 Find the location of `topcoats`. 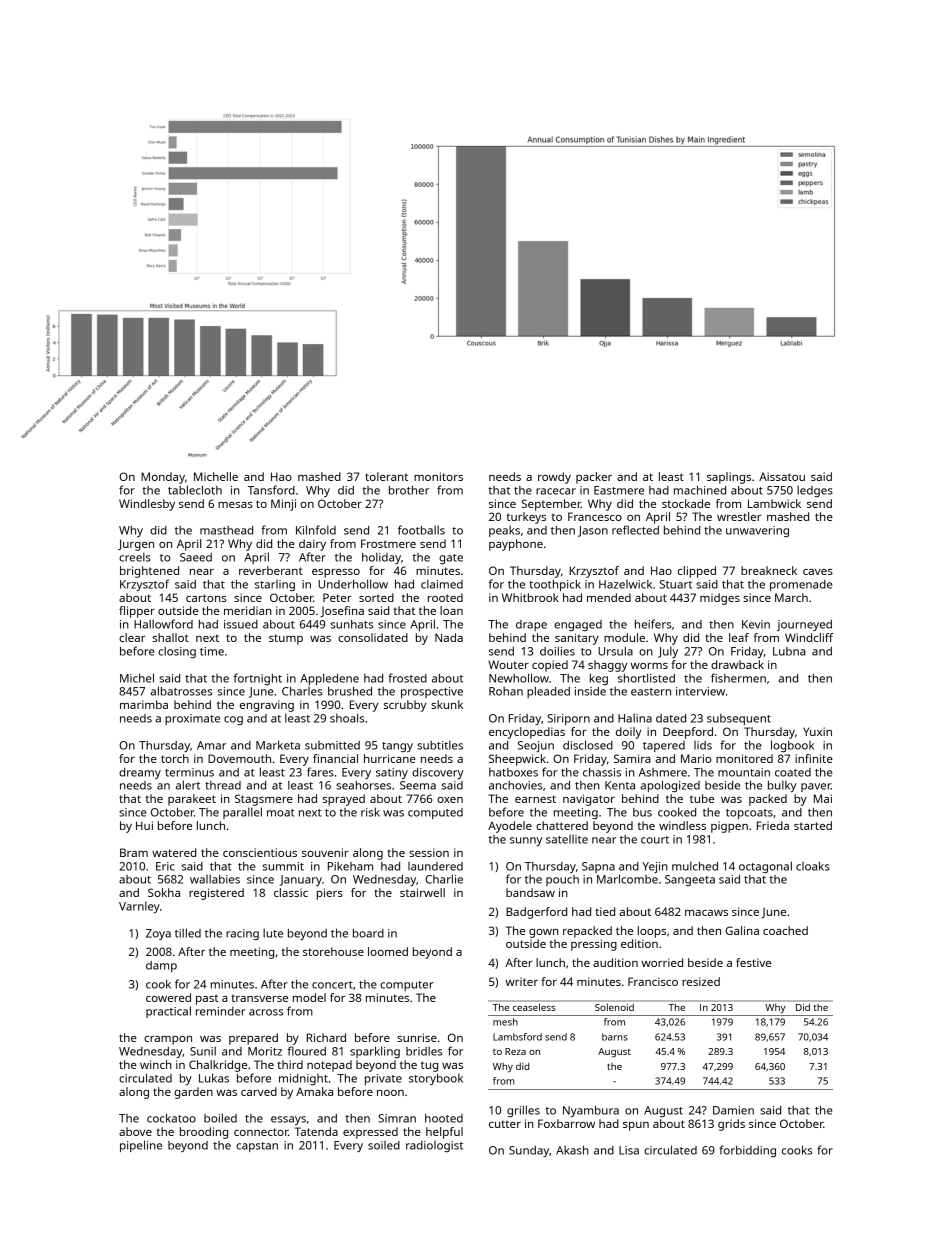

topcoats is located at coordinates (749, 814).
